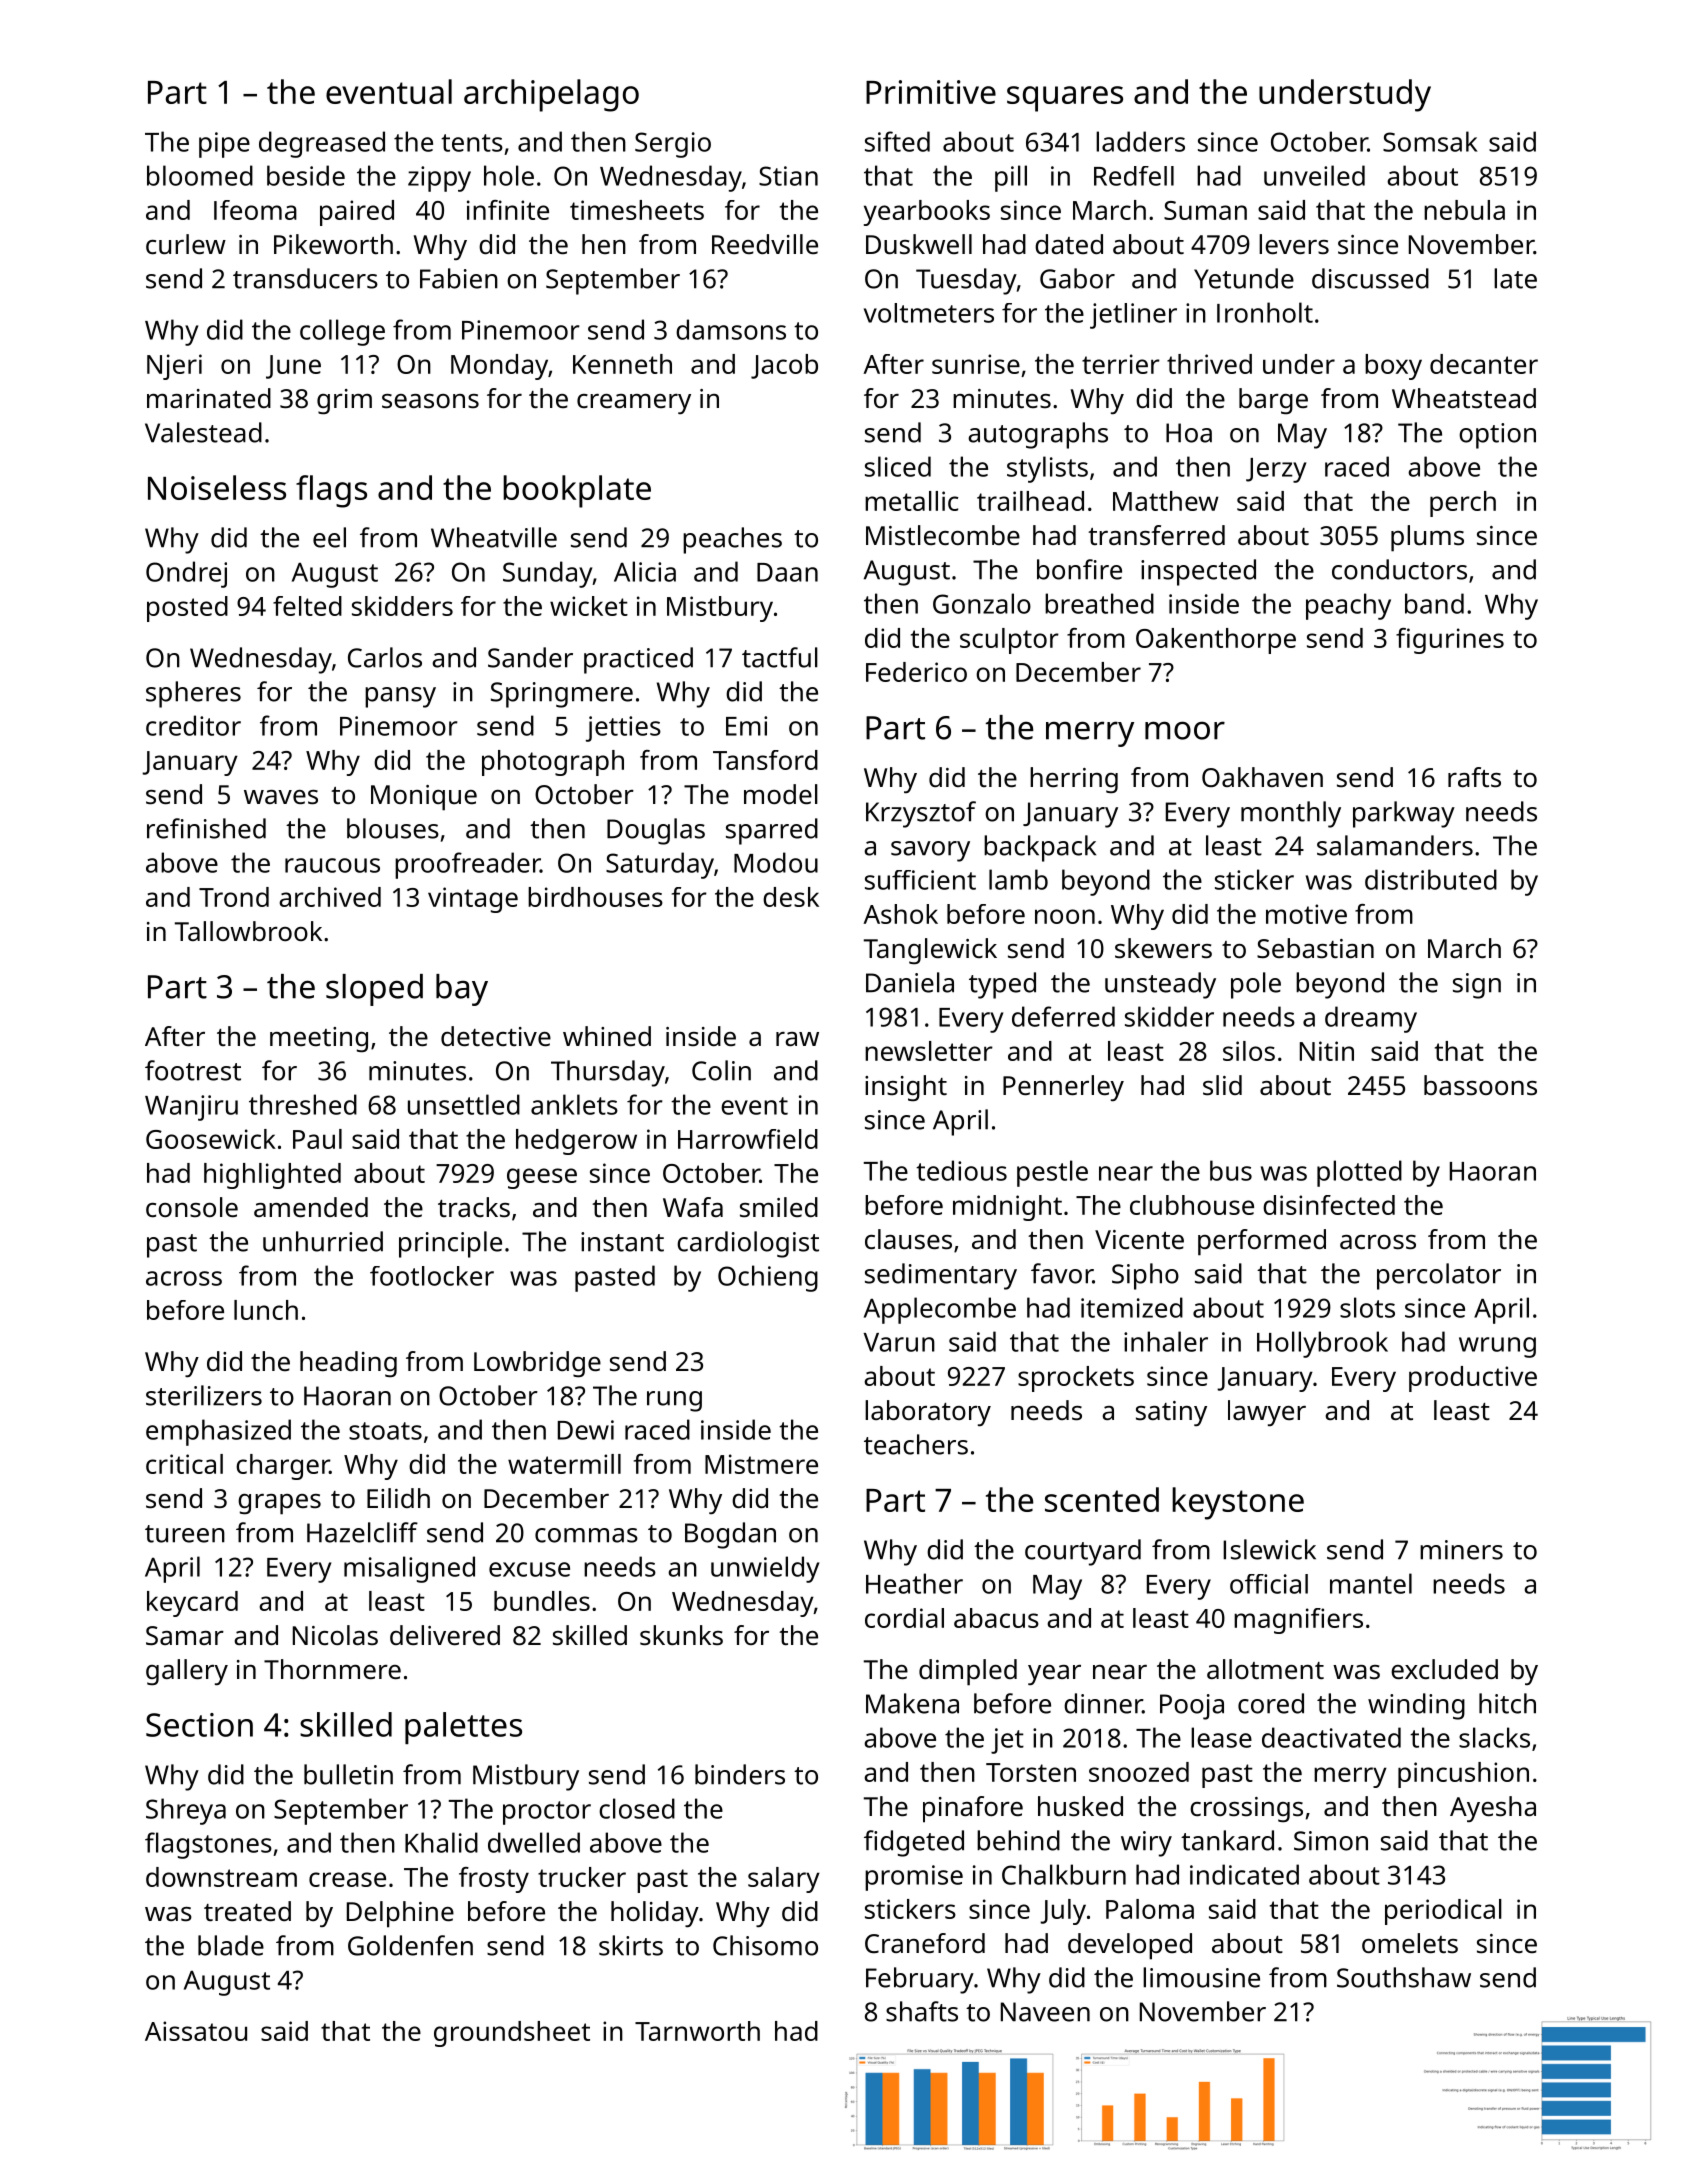 This screenshot has height=2178, width=1683. I want to click on decanter, so click(1484, 364).
